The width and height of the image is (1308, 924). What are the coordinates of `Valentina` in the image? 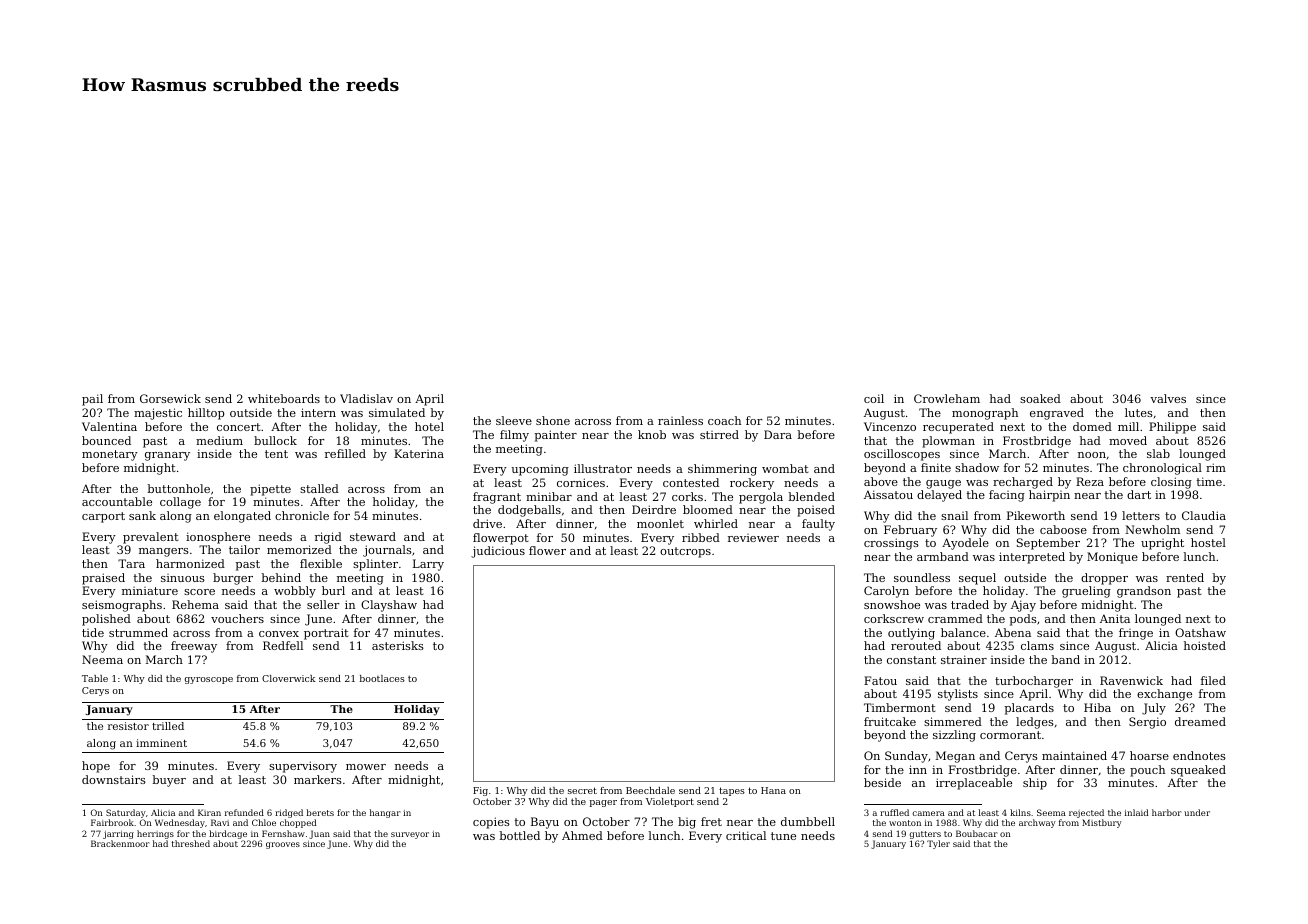 It's located at (109, 426).
